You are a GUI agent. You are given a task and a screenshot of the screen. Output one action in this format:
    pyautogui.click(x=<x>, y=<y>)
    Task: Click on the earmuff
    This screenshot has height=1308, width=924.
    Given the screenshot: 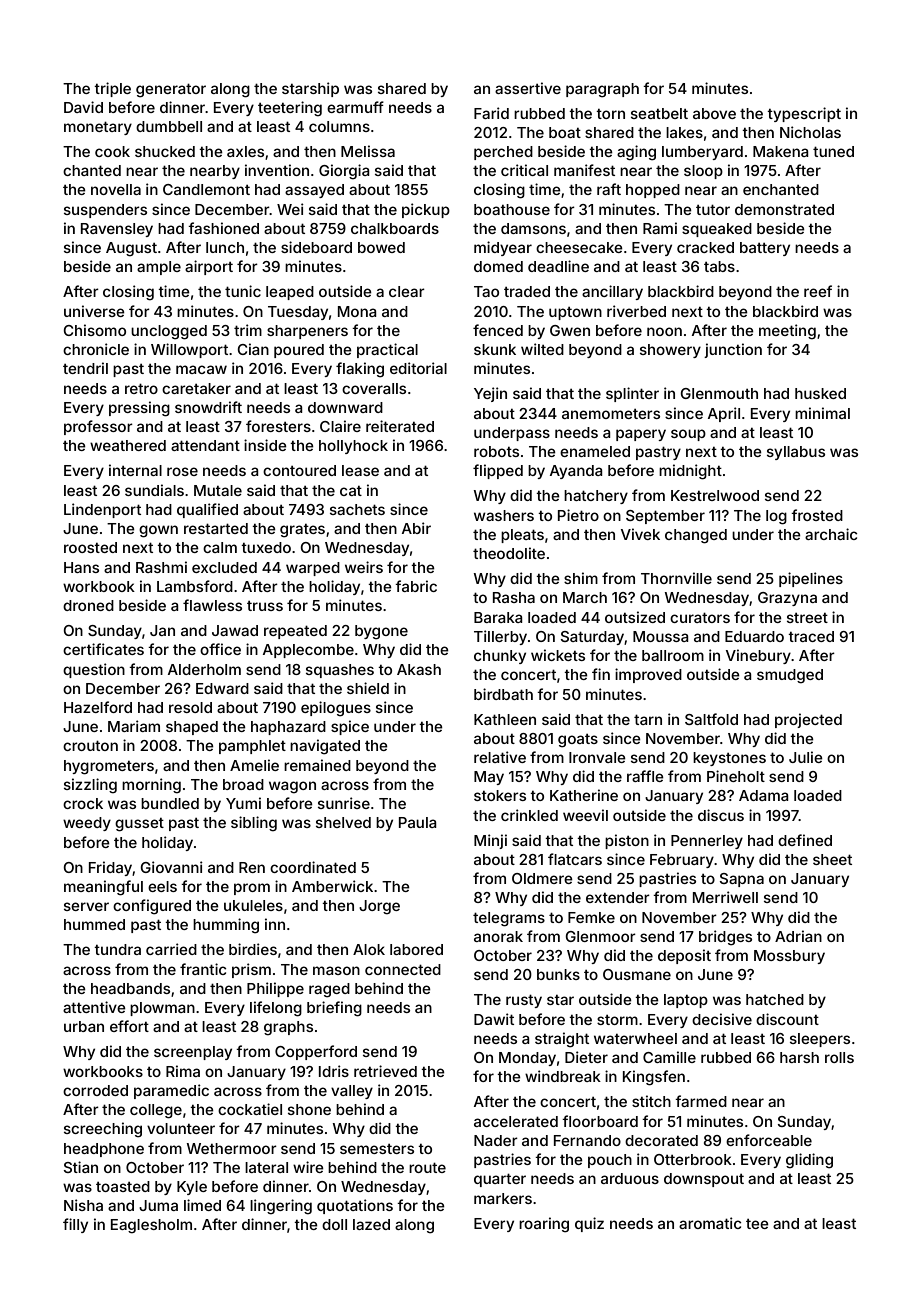 What is the action you would take?
    pyautogui.click(x=355, y=107)
